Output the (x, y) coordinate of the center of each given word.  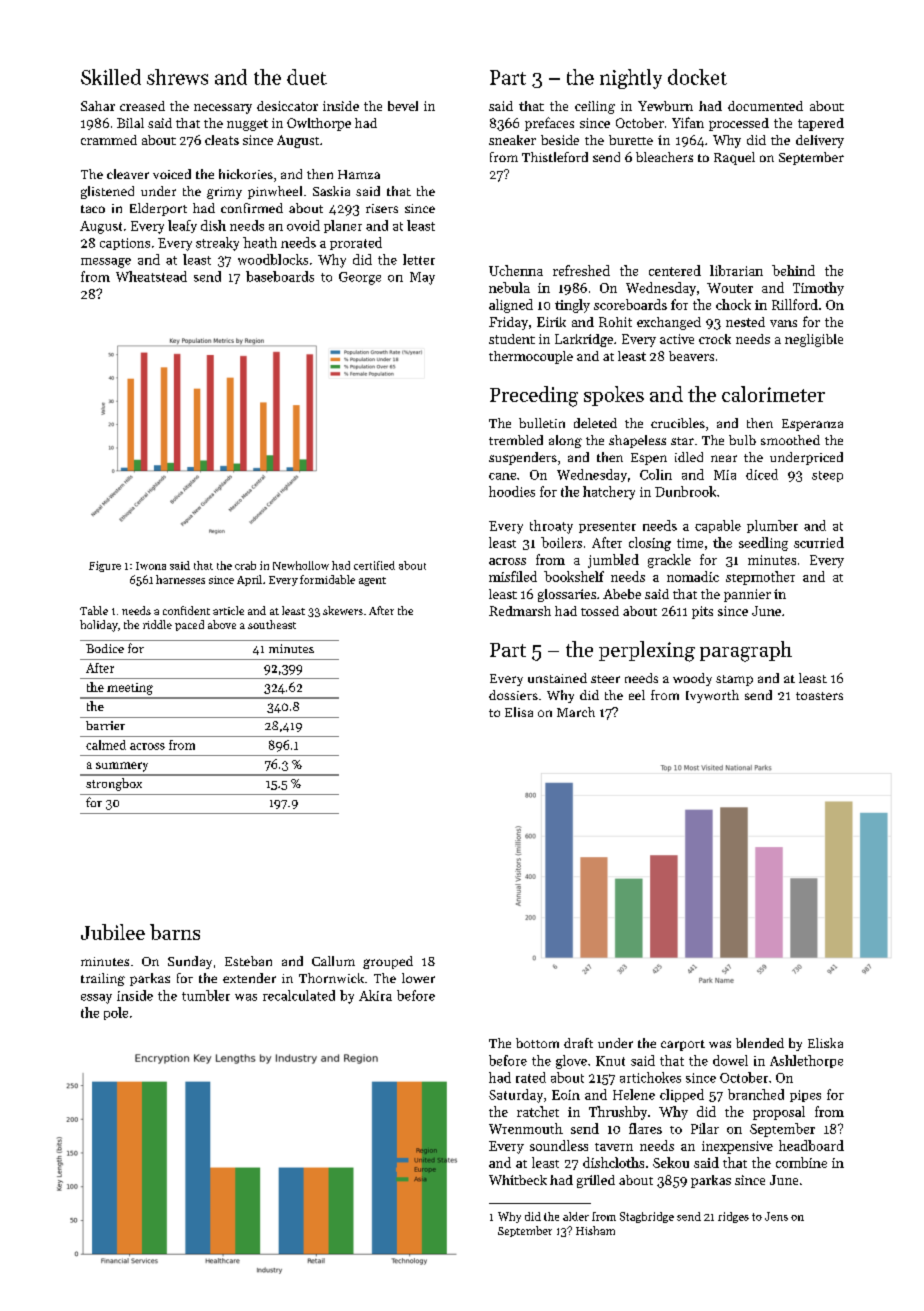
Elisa (519, 712)
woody (692, 679)
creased (142, 106)
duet (307, 77)
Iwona (151, 566)
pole (116, 1013)
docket (697, 77)
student (512, 339)
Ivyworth (712, 696)
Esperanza (812, 425)
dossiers (513, 695)
